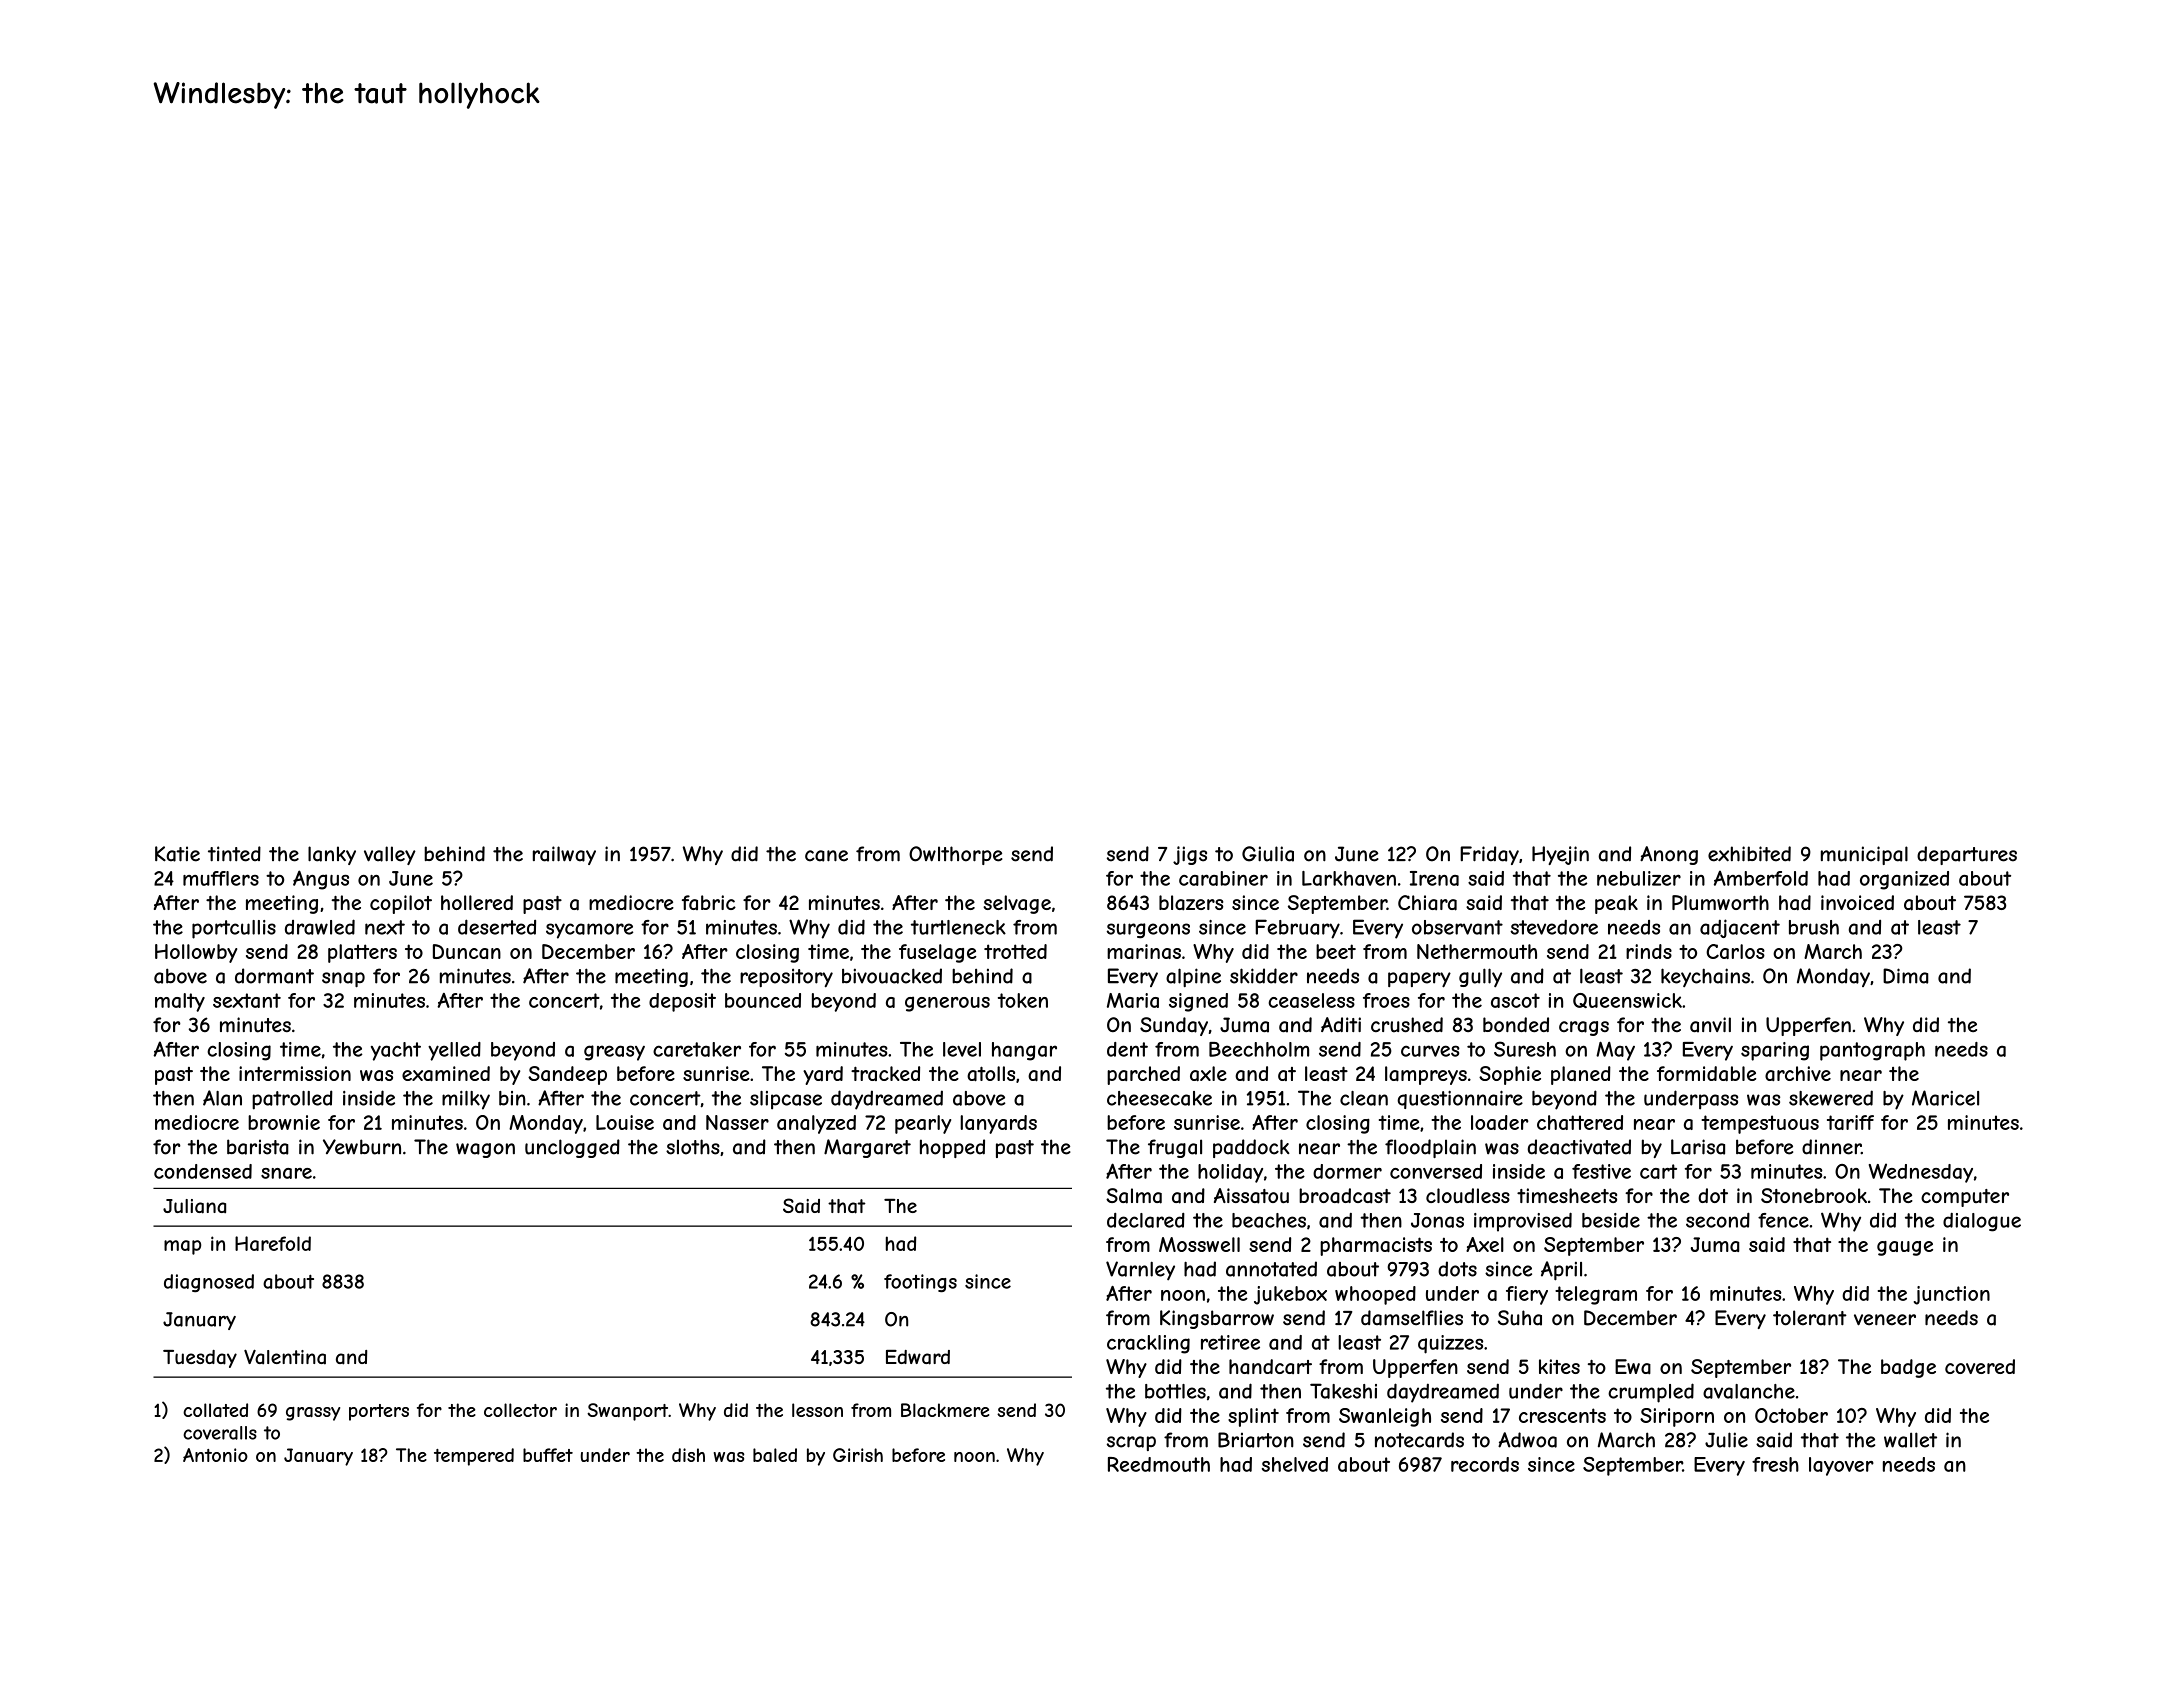 The height and width of the page is (1683, 2178). What do you see at coordinates (209, 1283) in the page?
I see `diagnosed` at bounding box center [209, 1283].
